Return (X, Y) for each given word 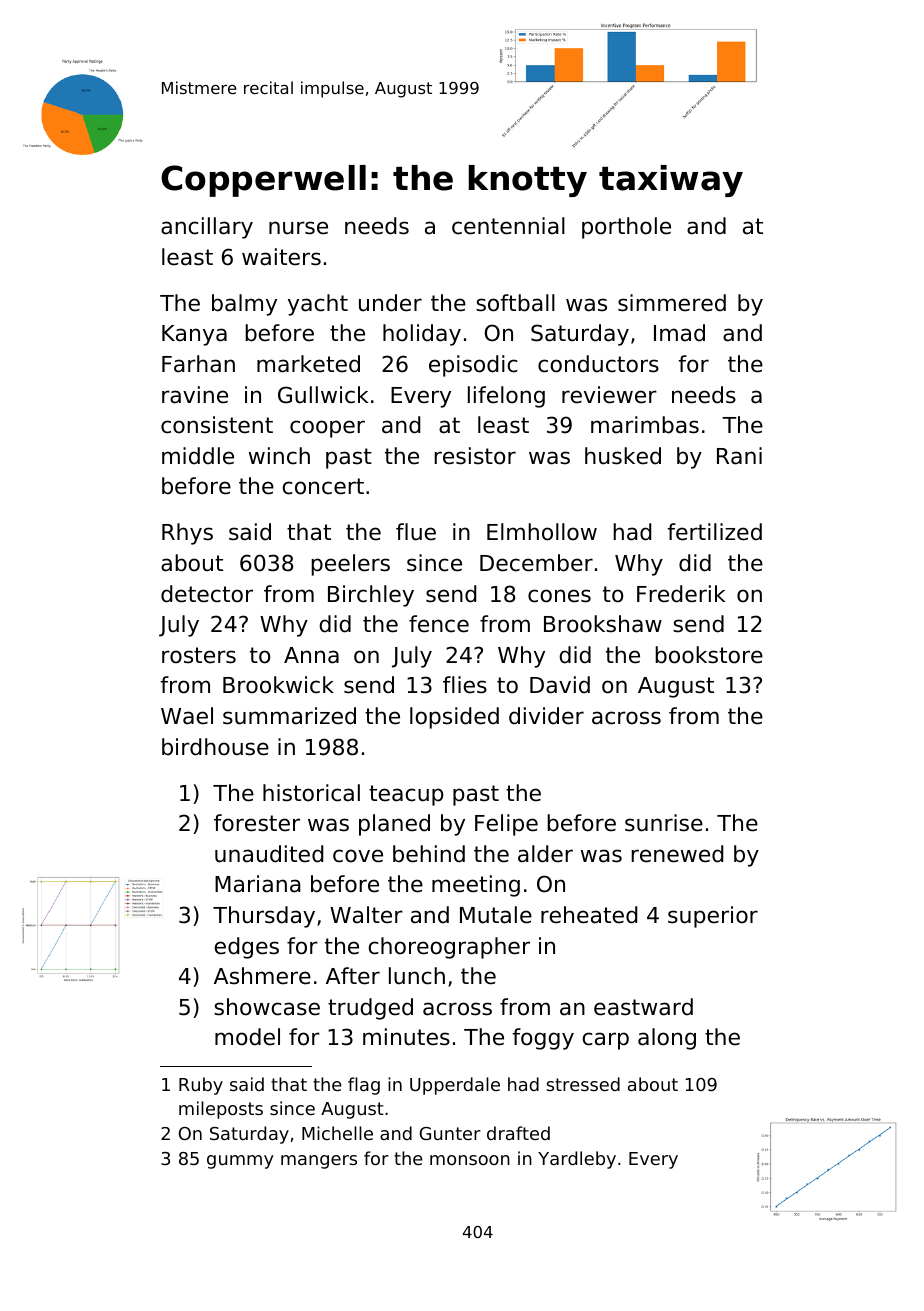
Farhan (198, 364)
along (667, 1039)
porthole (626, 228)
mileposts (221, 1110)
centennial (508, 226)
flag (364, 1086)
